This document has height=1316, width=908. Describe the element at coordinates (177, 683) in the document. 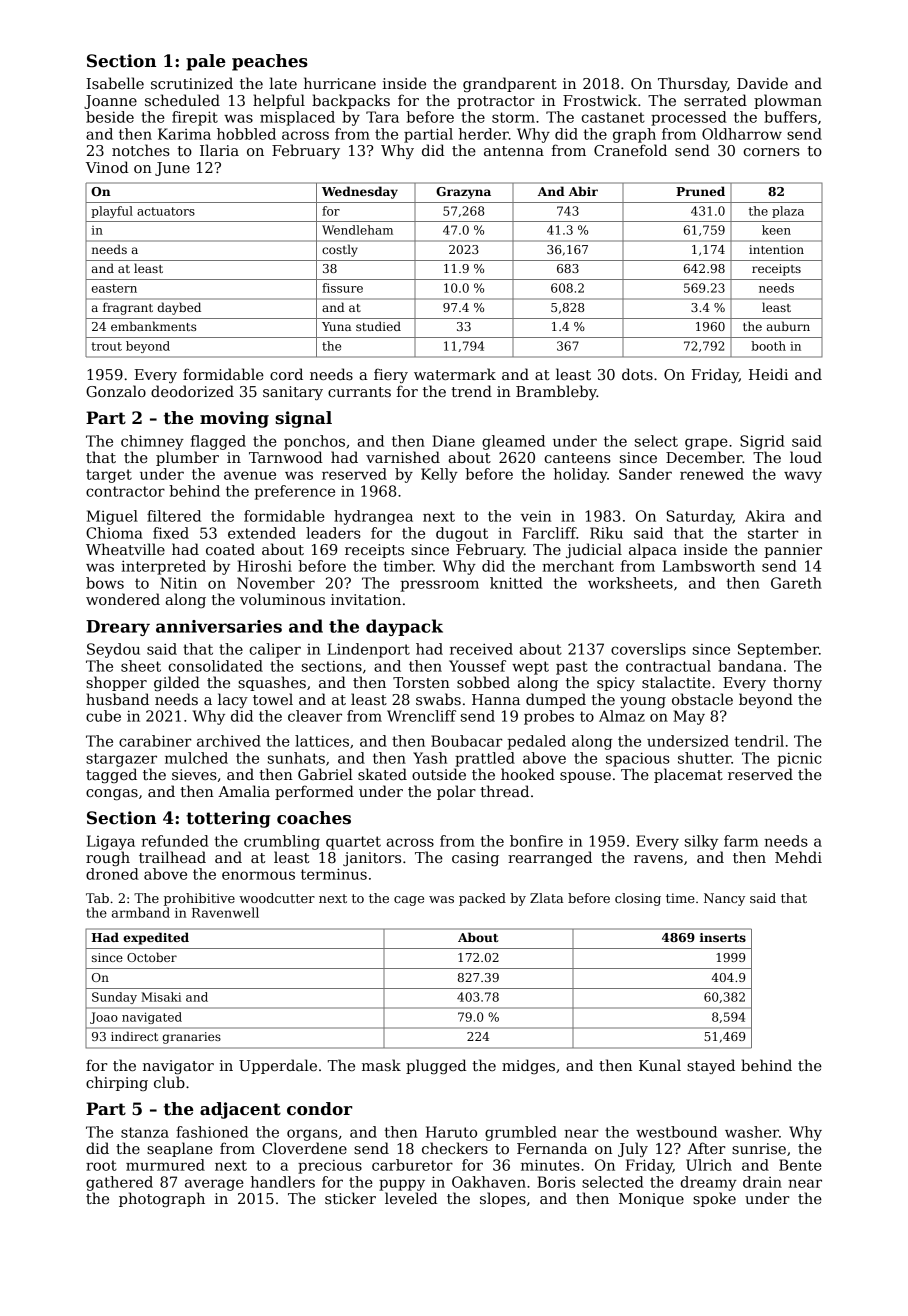

I see `gilded` at that location.
